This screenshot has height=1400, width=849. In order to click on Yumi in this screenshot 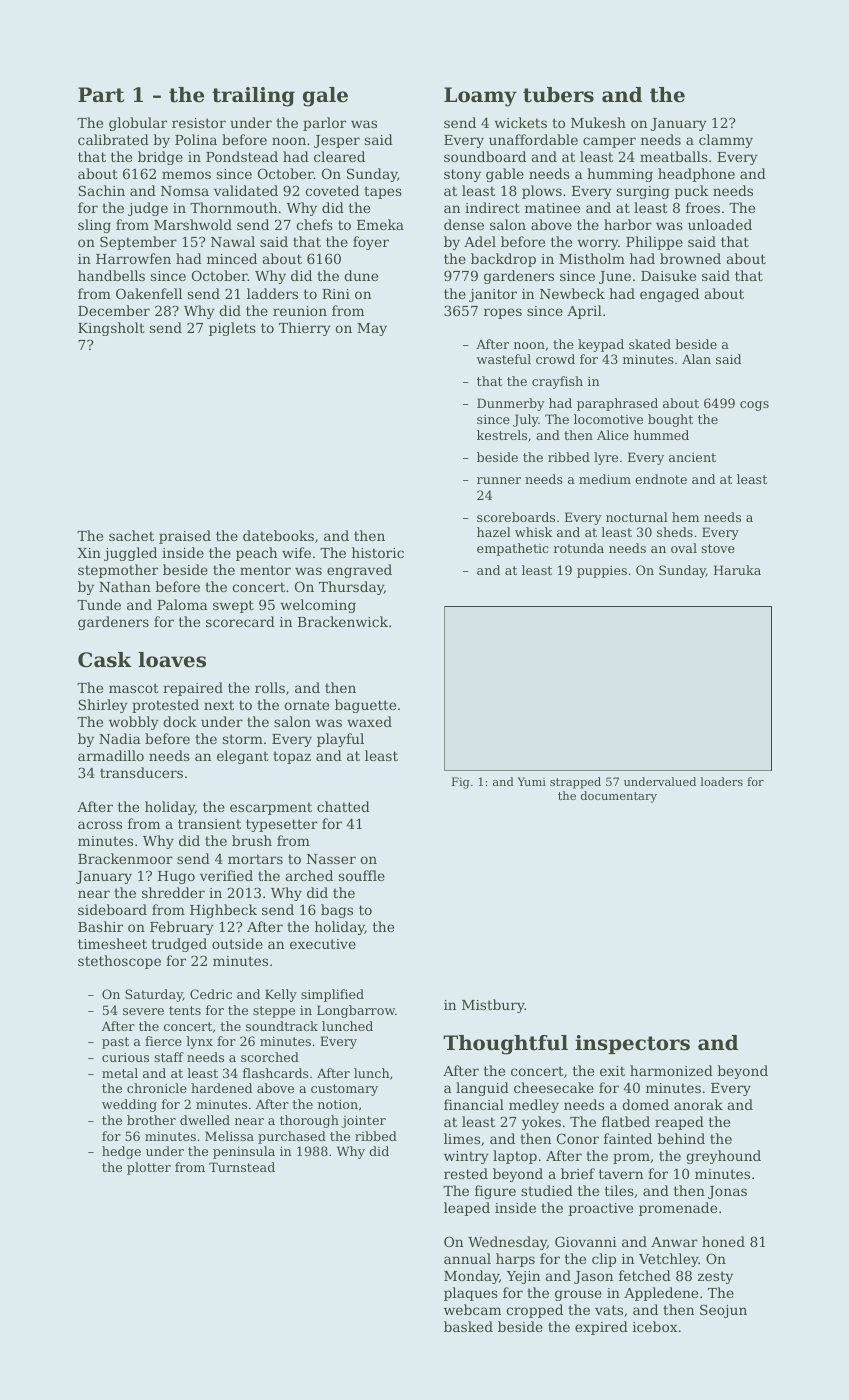, I will do `click(531, 781)`.
